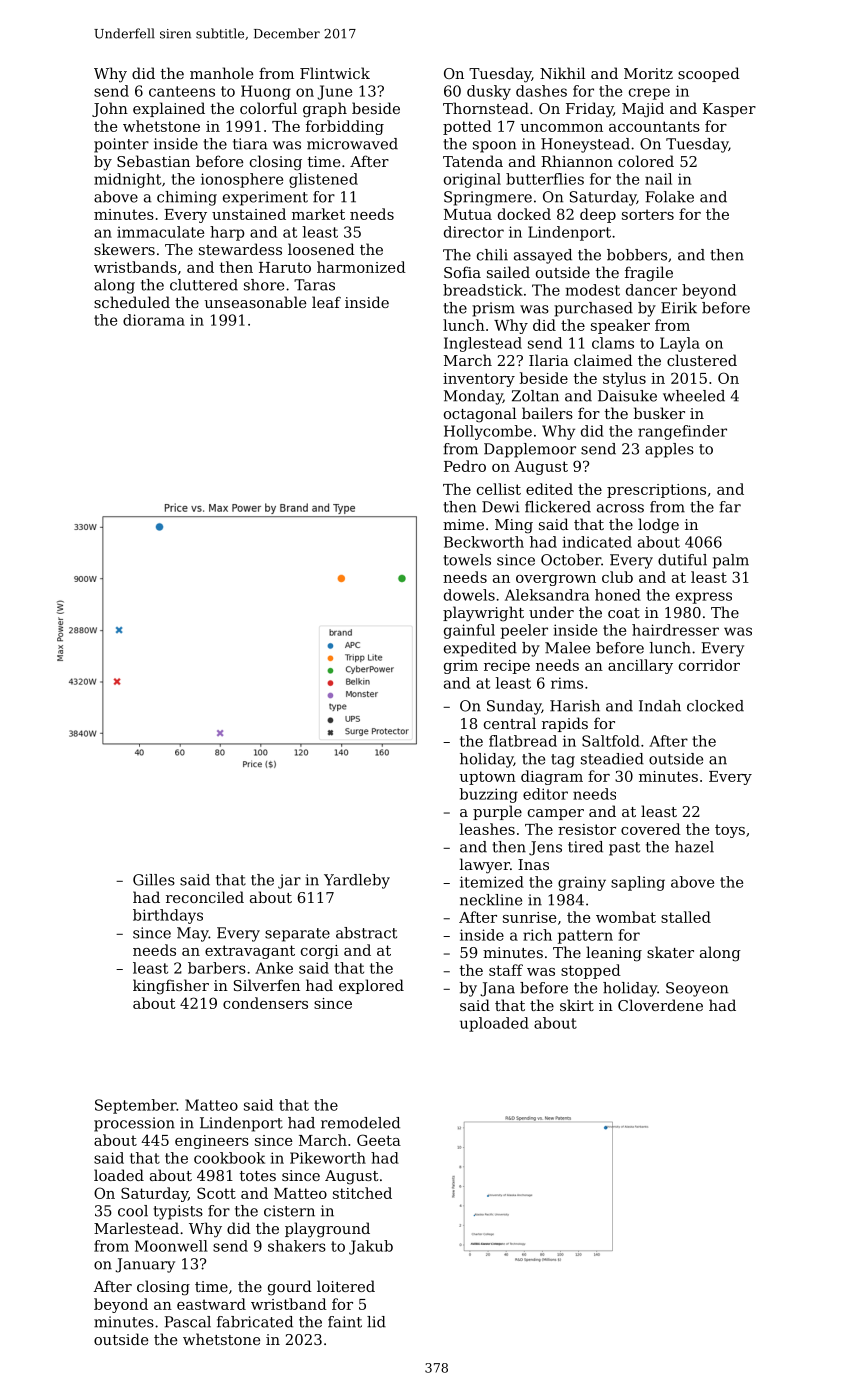 Image resolution: width=849 pixels, height=1400 pixels. What do you see at coordinates (335, 73) in the screenshot?
I see `Flintwick` at bounding box center [335, 73].
